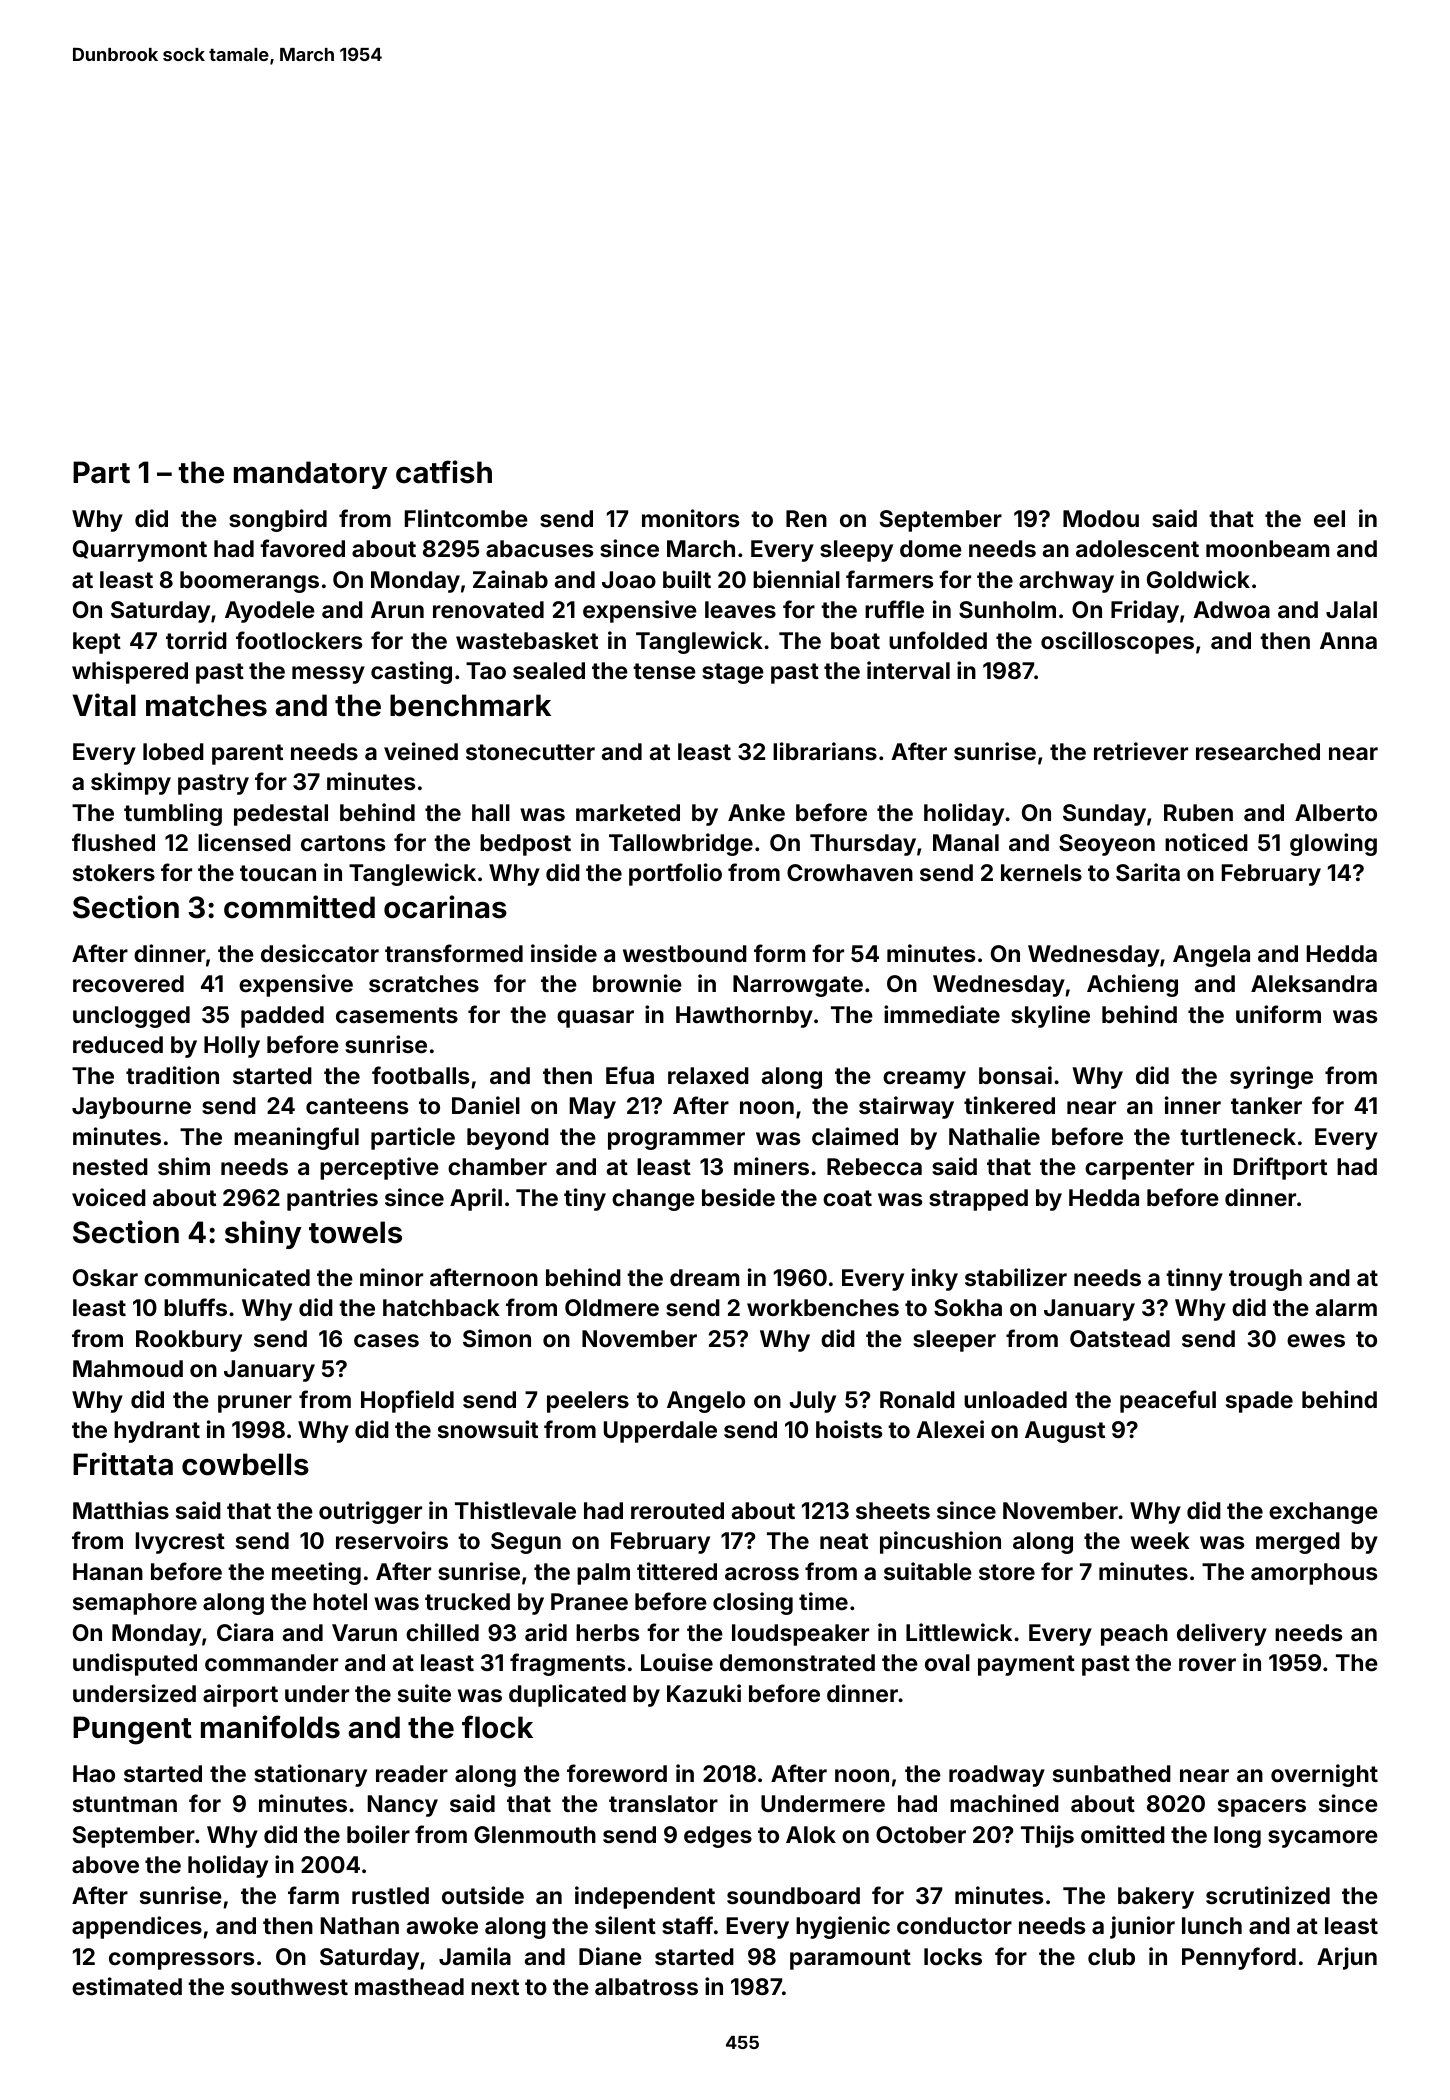  What do you see at coordinates (525, 845) in the document?
I see `bedpost` at bounding box center [525, 845].
